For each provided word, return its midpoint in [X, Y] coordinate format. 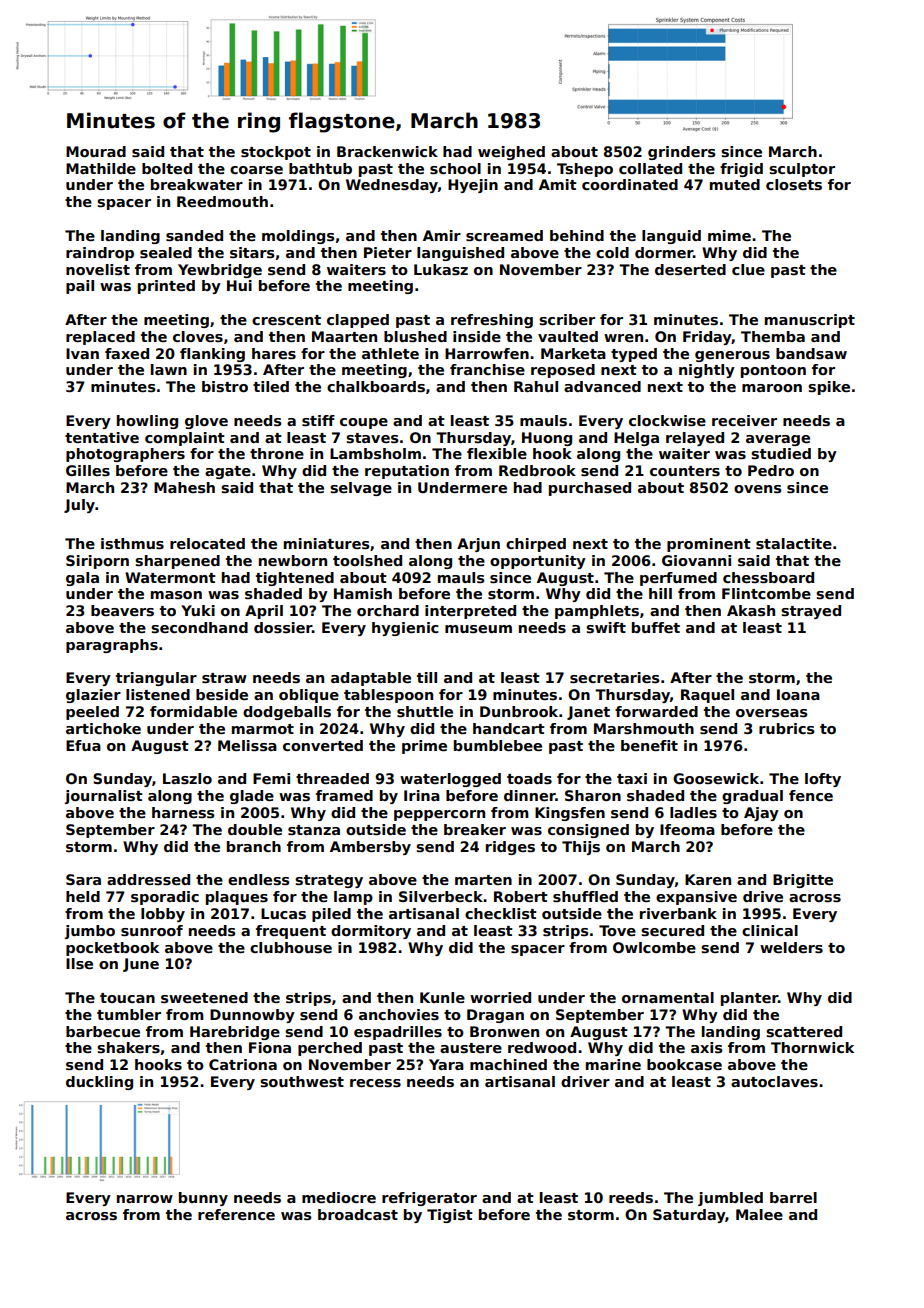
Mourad [96, 151]
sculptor [802, 170]
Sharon [593, 795]
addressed [148, 879]
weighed [511, 153]
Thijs [581, 848]
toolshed [367, 560]
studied [781, 453]
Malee [759, 1214]
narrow [145, 1199]
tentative [102, 437]
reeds [631, 1197]
